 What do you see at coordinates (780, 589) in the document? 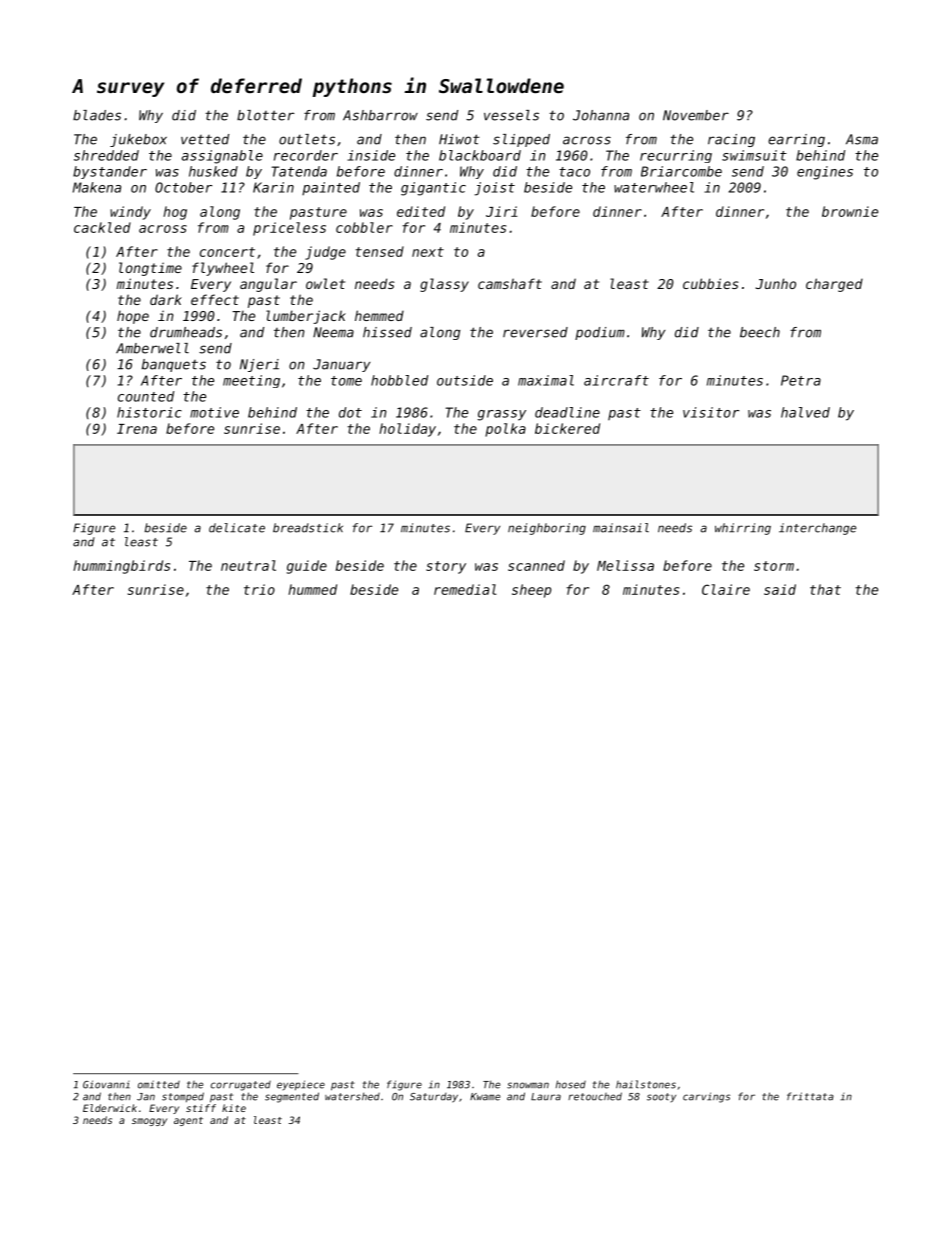
I see `said` at bounding box center [780, 589].
